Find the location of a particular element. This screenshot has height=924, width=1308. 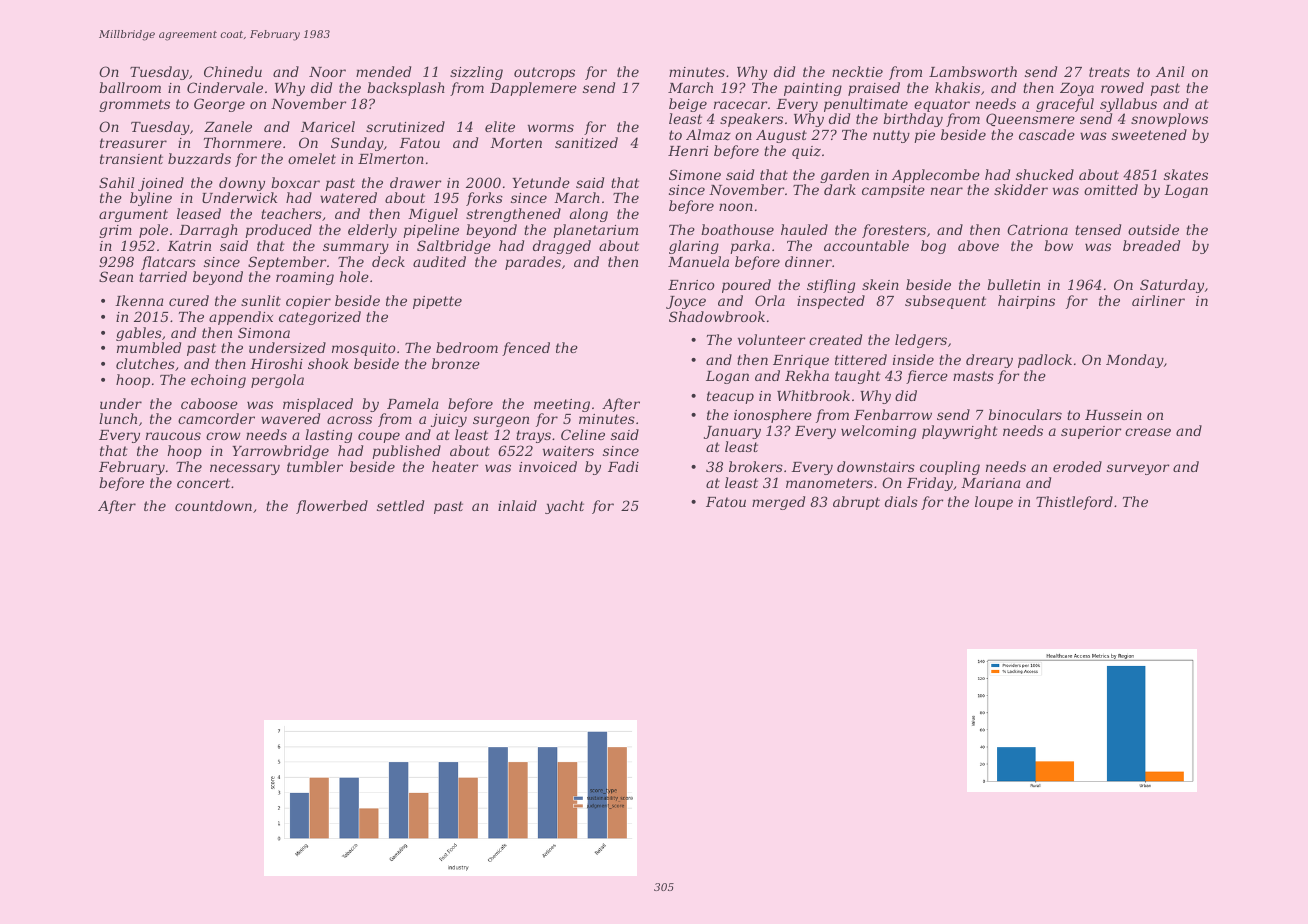

fenced is located at coordinates (526, 349).
